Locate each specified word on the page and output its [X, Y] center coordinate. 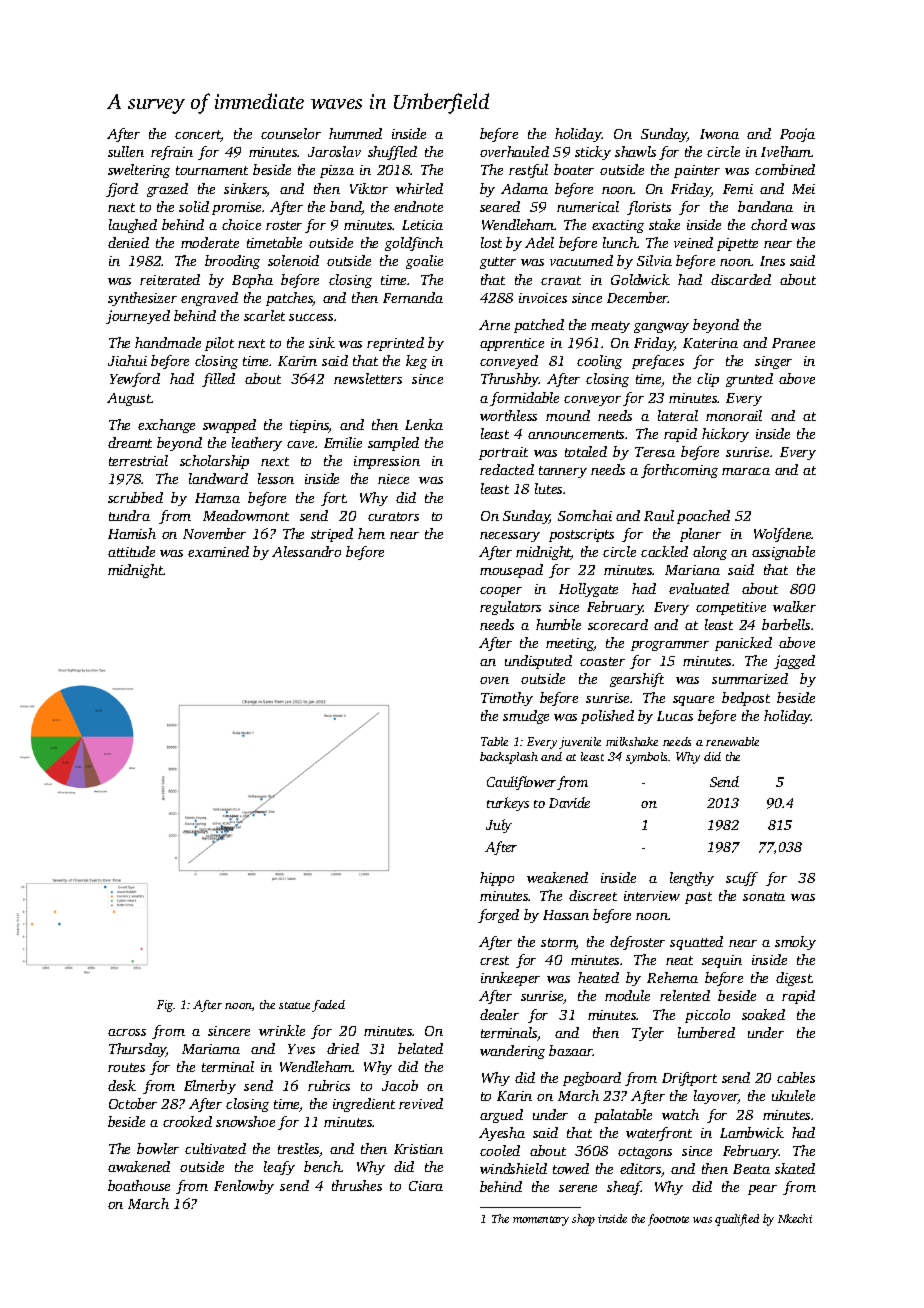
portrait [503, 453]
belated [420, 1048]
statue [294, 1005]
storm [558, 944]
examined [218, 551]
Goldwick [640, 279]
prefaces [658, 362]
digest [794, 979]
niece [393, 479]
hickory [725, 435]
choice [241, 224]
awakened [139, 1166]
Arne [494, 325]
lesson [276, 478]
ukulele [793, 1095]
